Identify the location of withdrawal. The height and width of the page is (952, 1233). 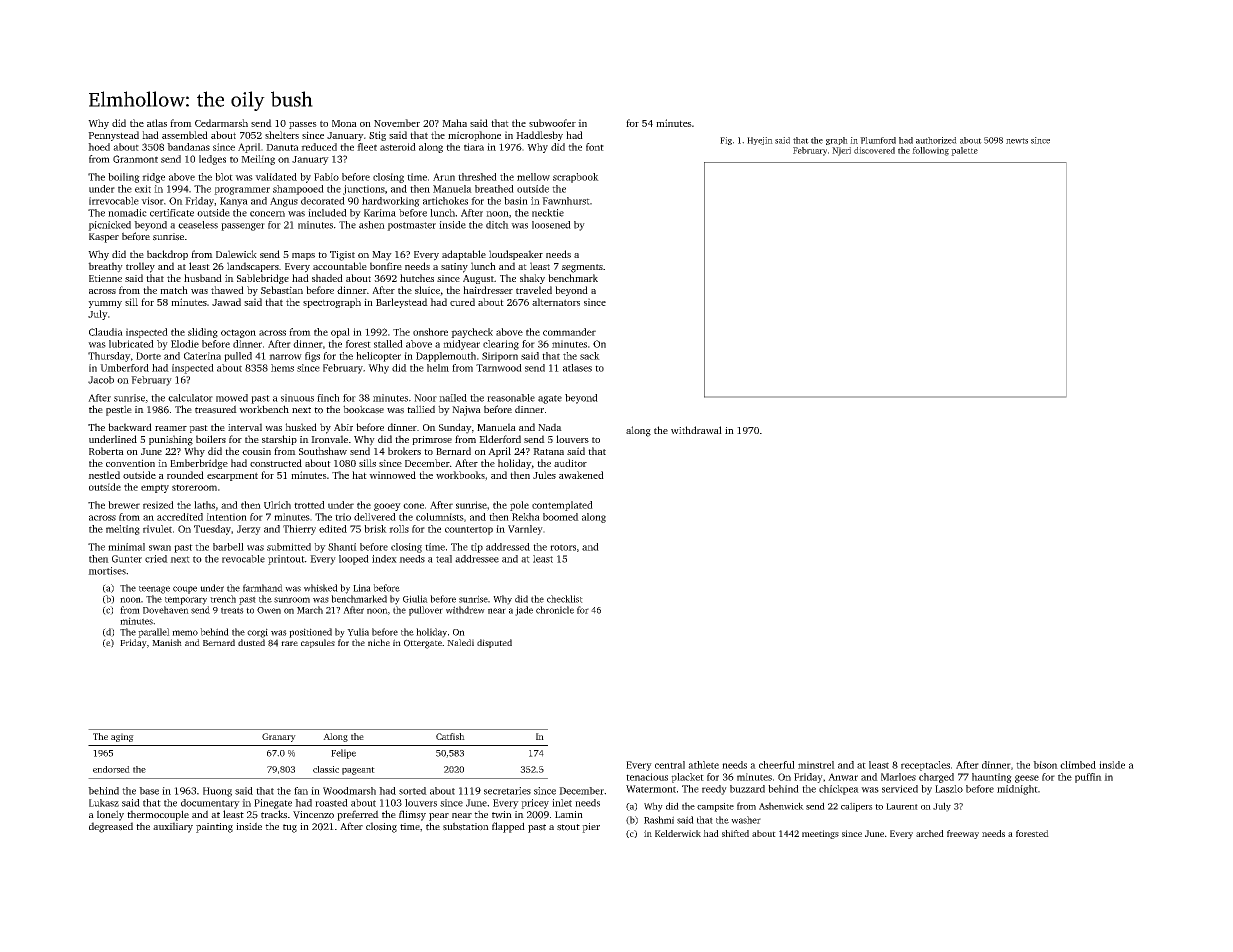
(696, 430).
